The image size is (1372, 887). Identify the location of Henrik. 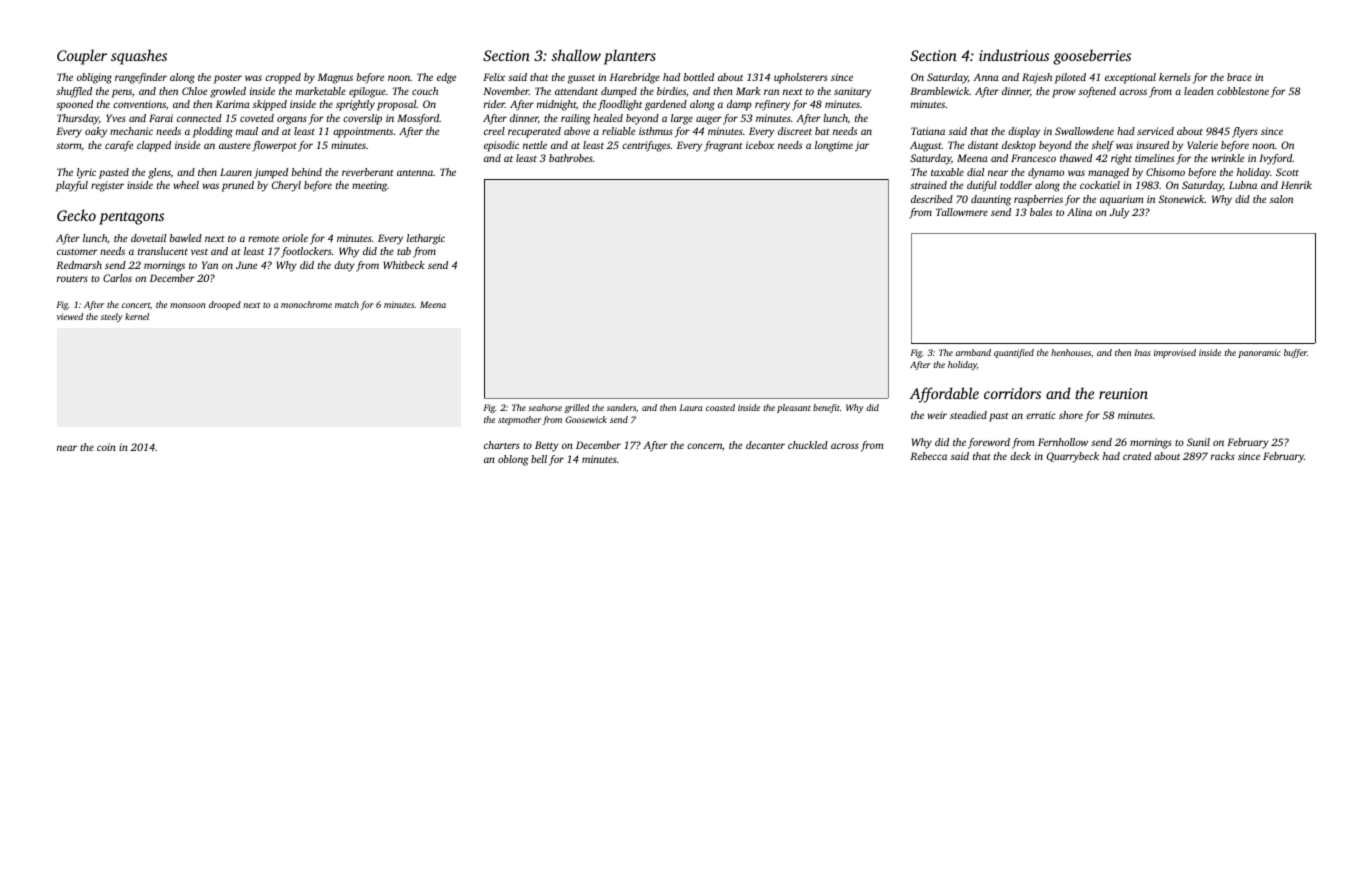
(1296, 185).
